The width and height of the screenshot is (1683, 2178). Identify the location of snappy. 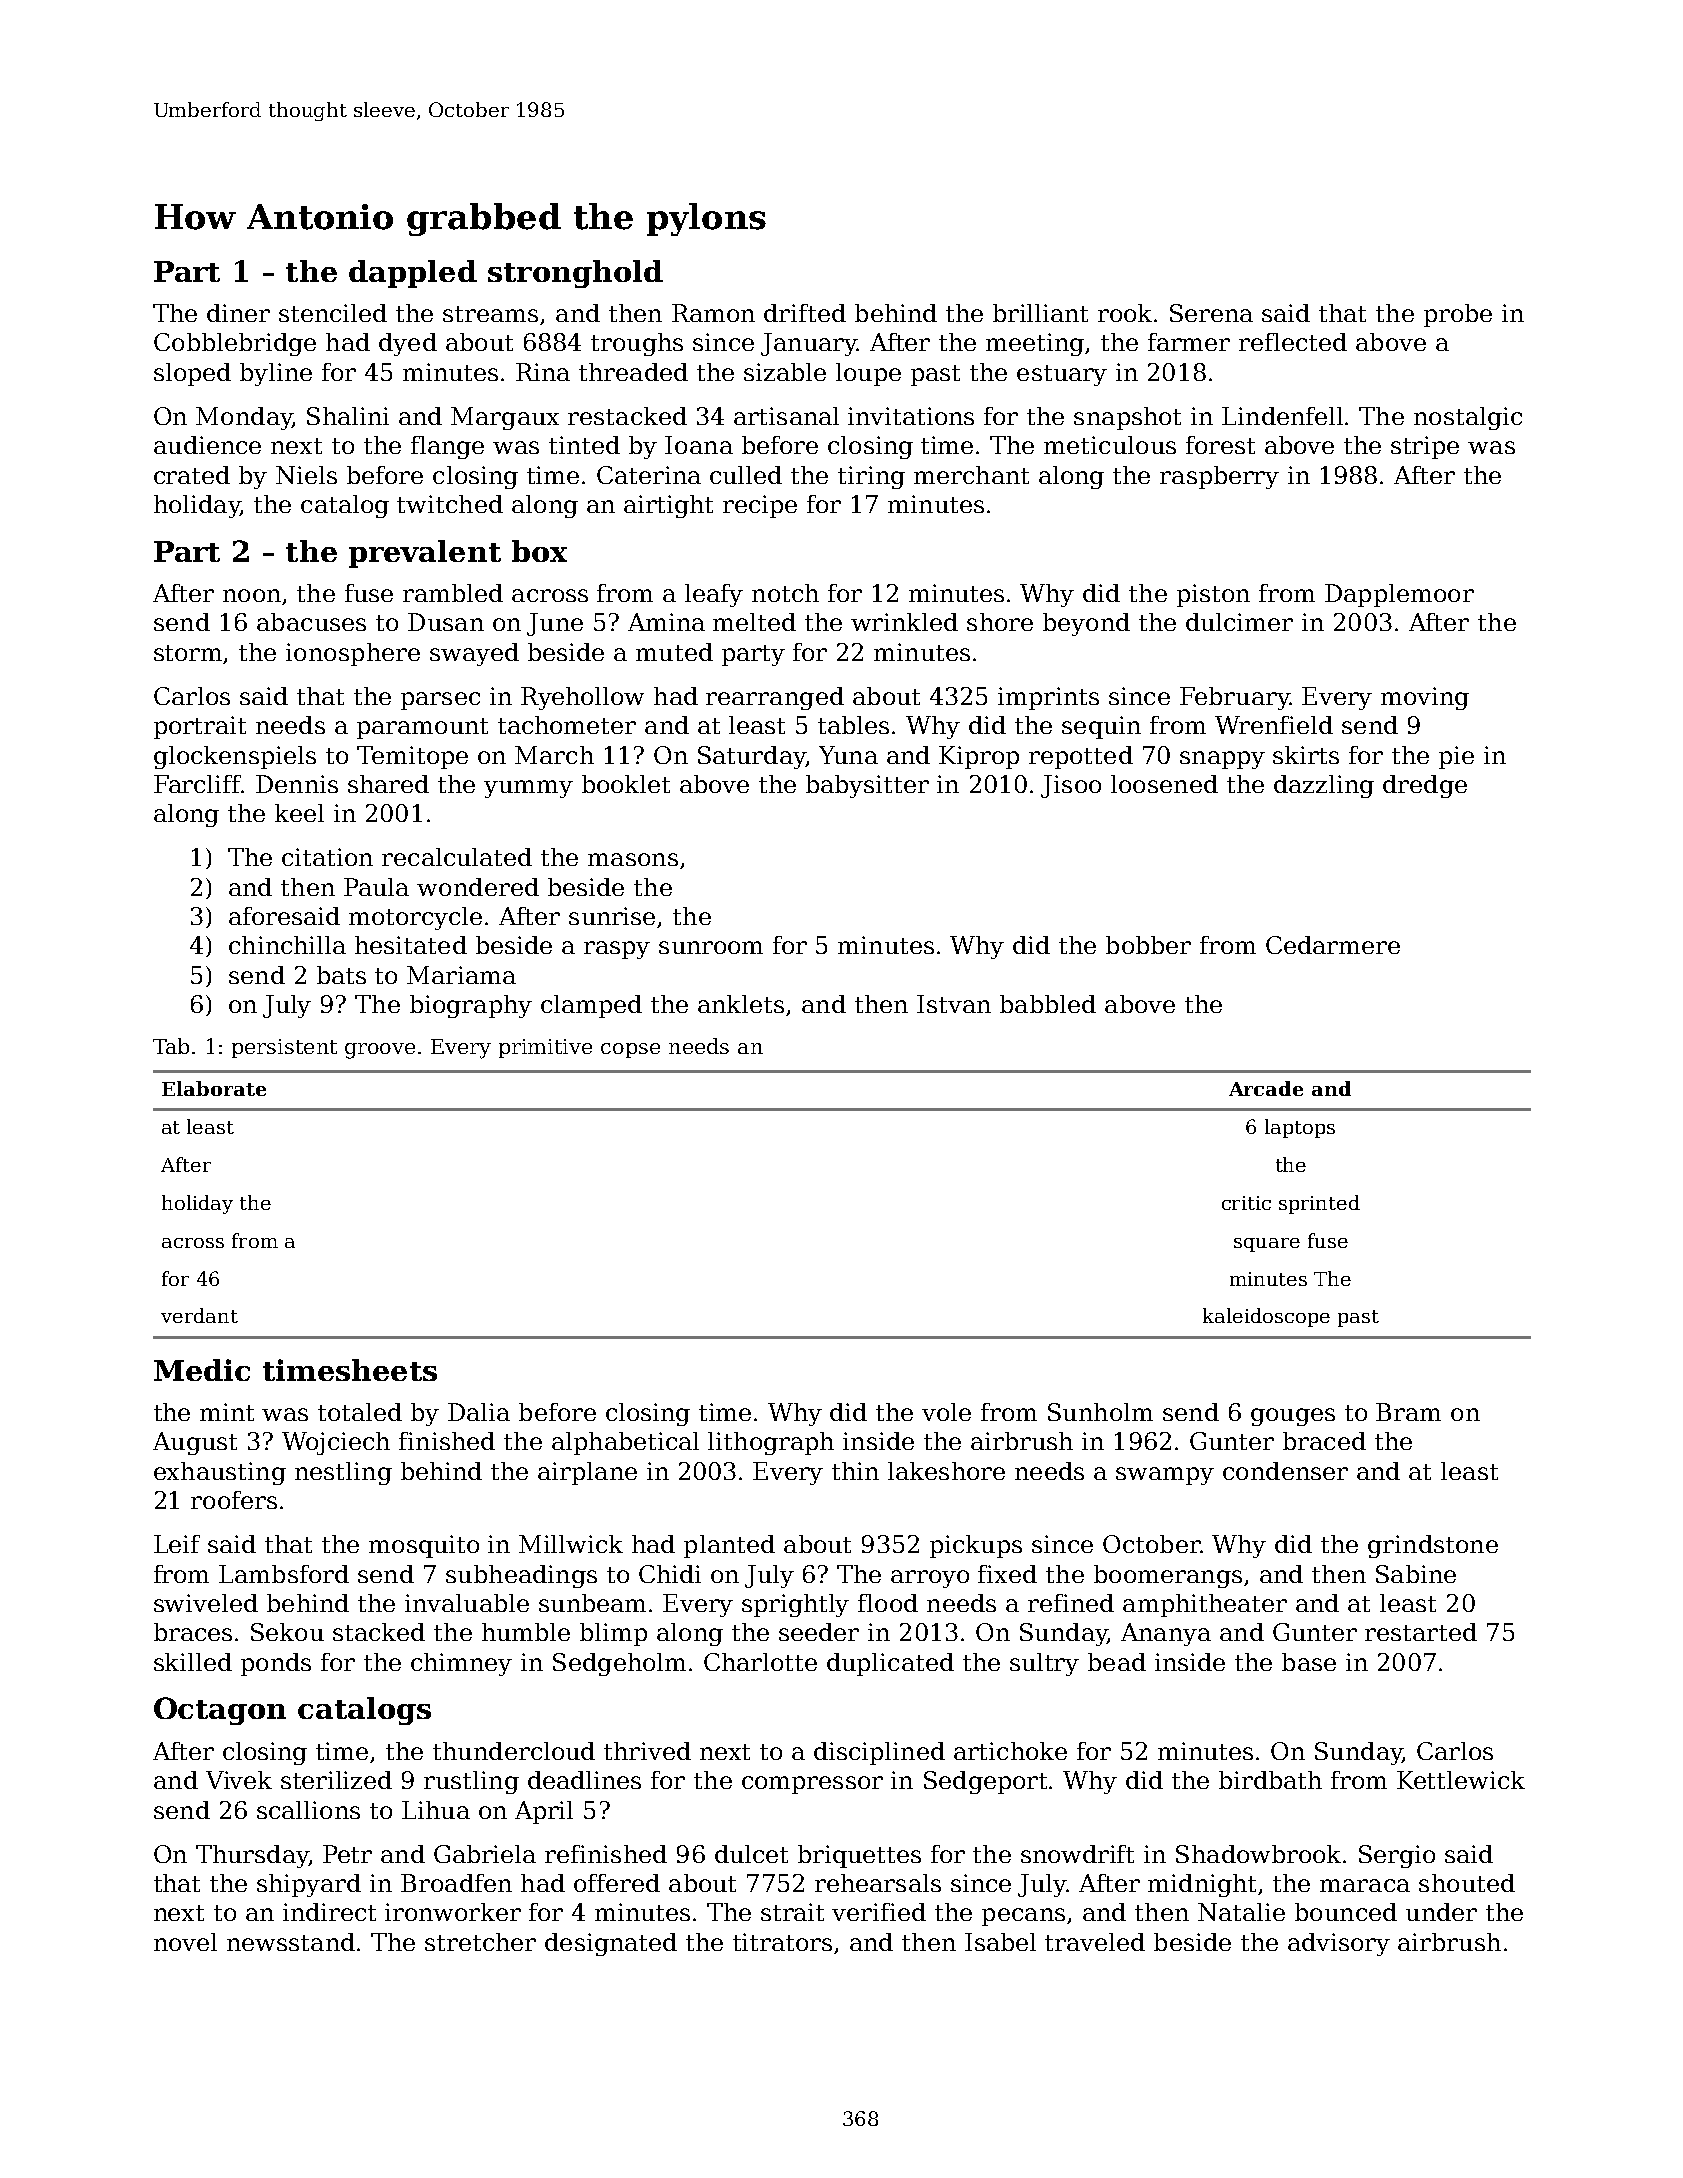
(1222, 760).
